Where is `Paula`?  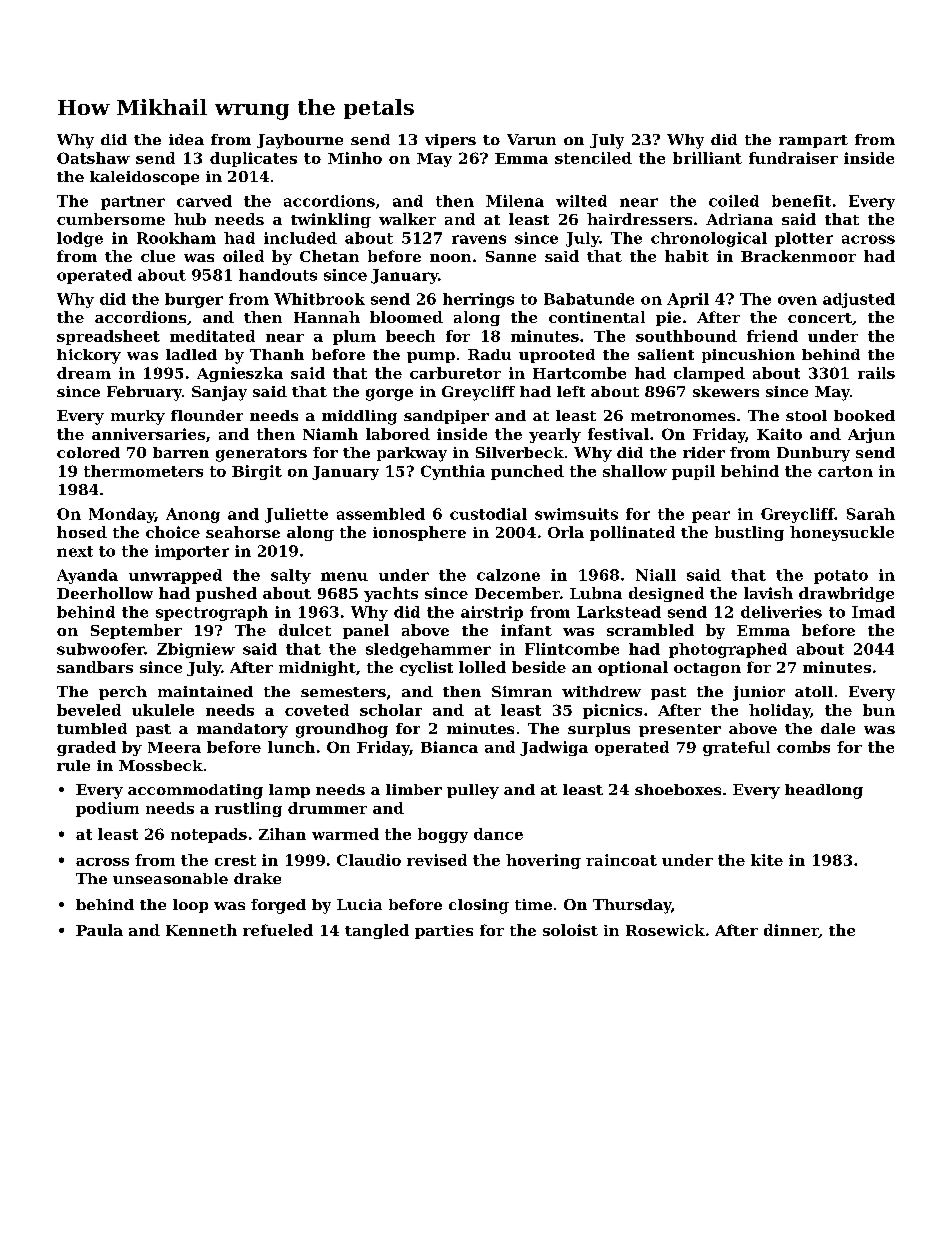
Paula is located at coordinates (99, 930).
